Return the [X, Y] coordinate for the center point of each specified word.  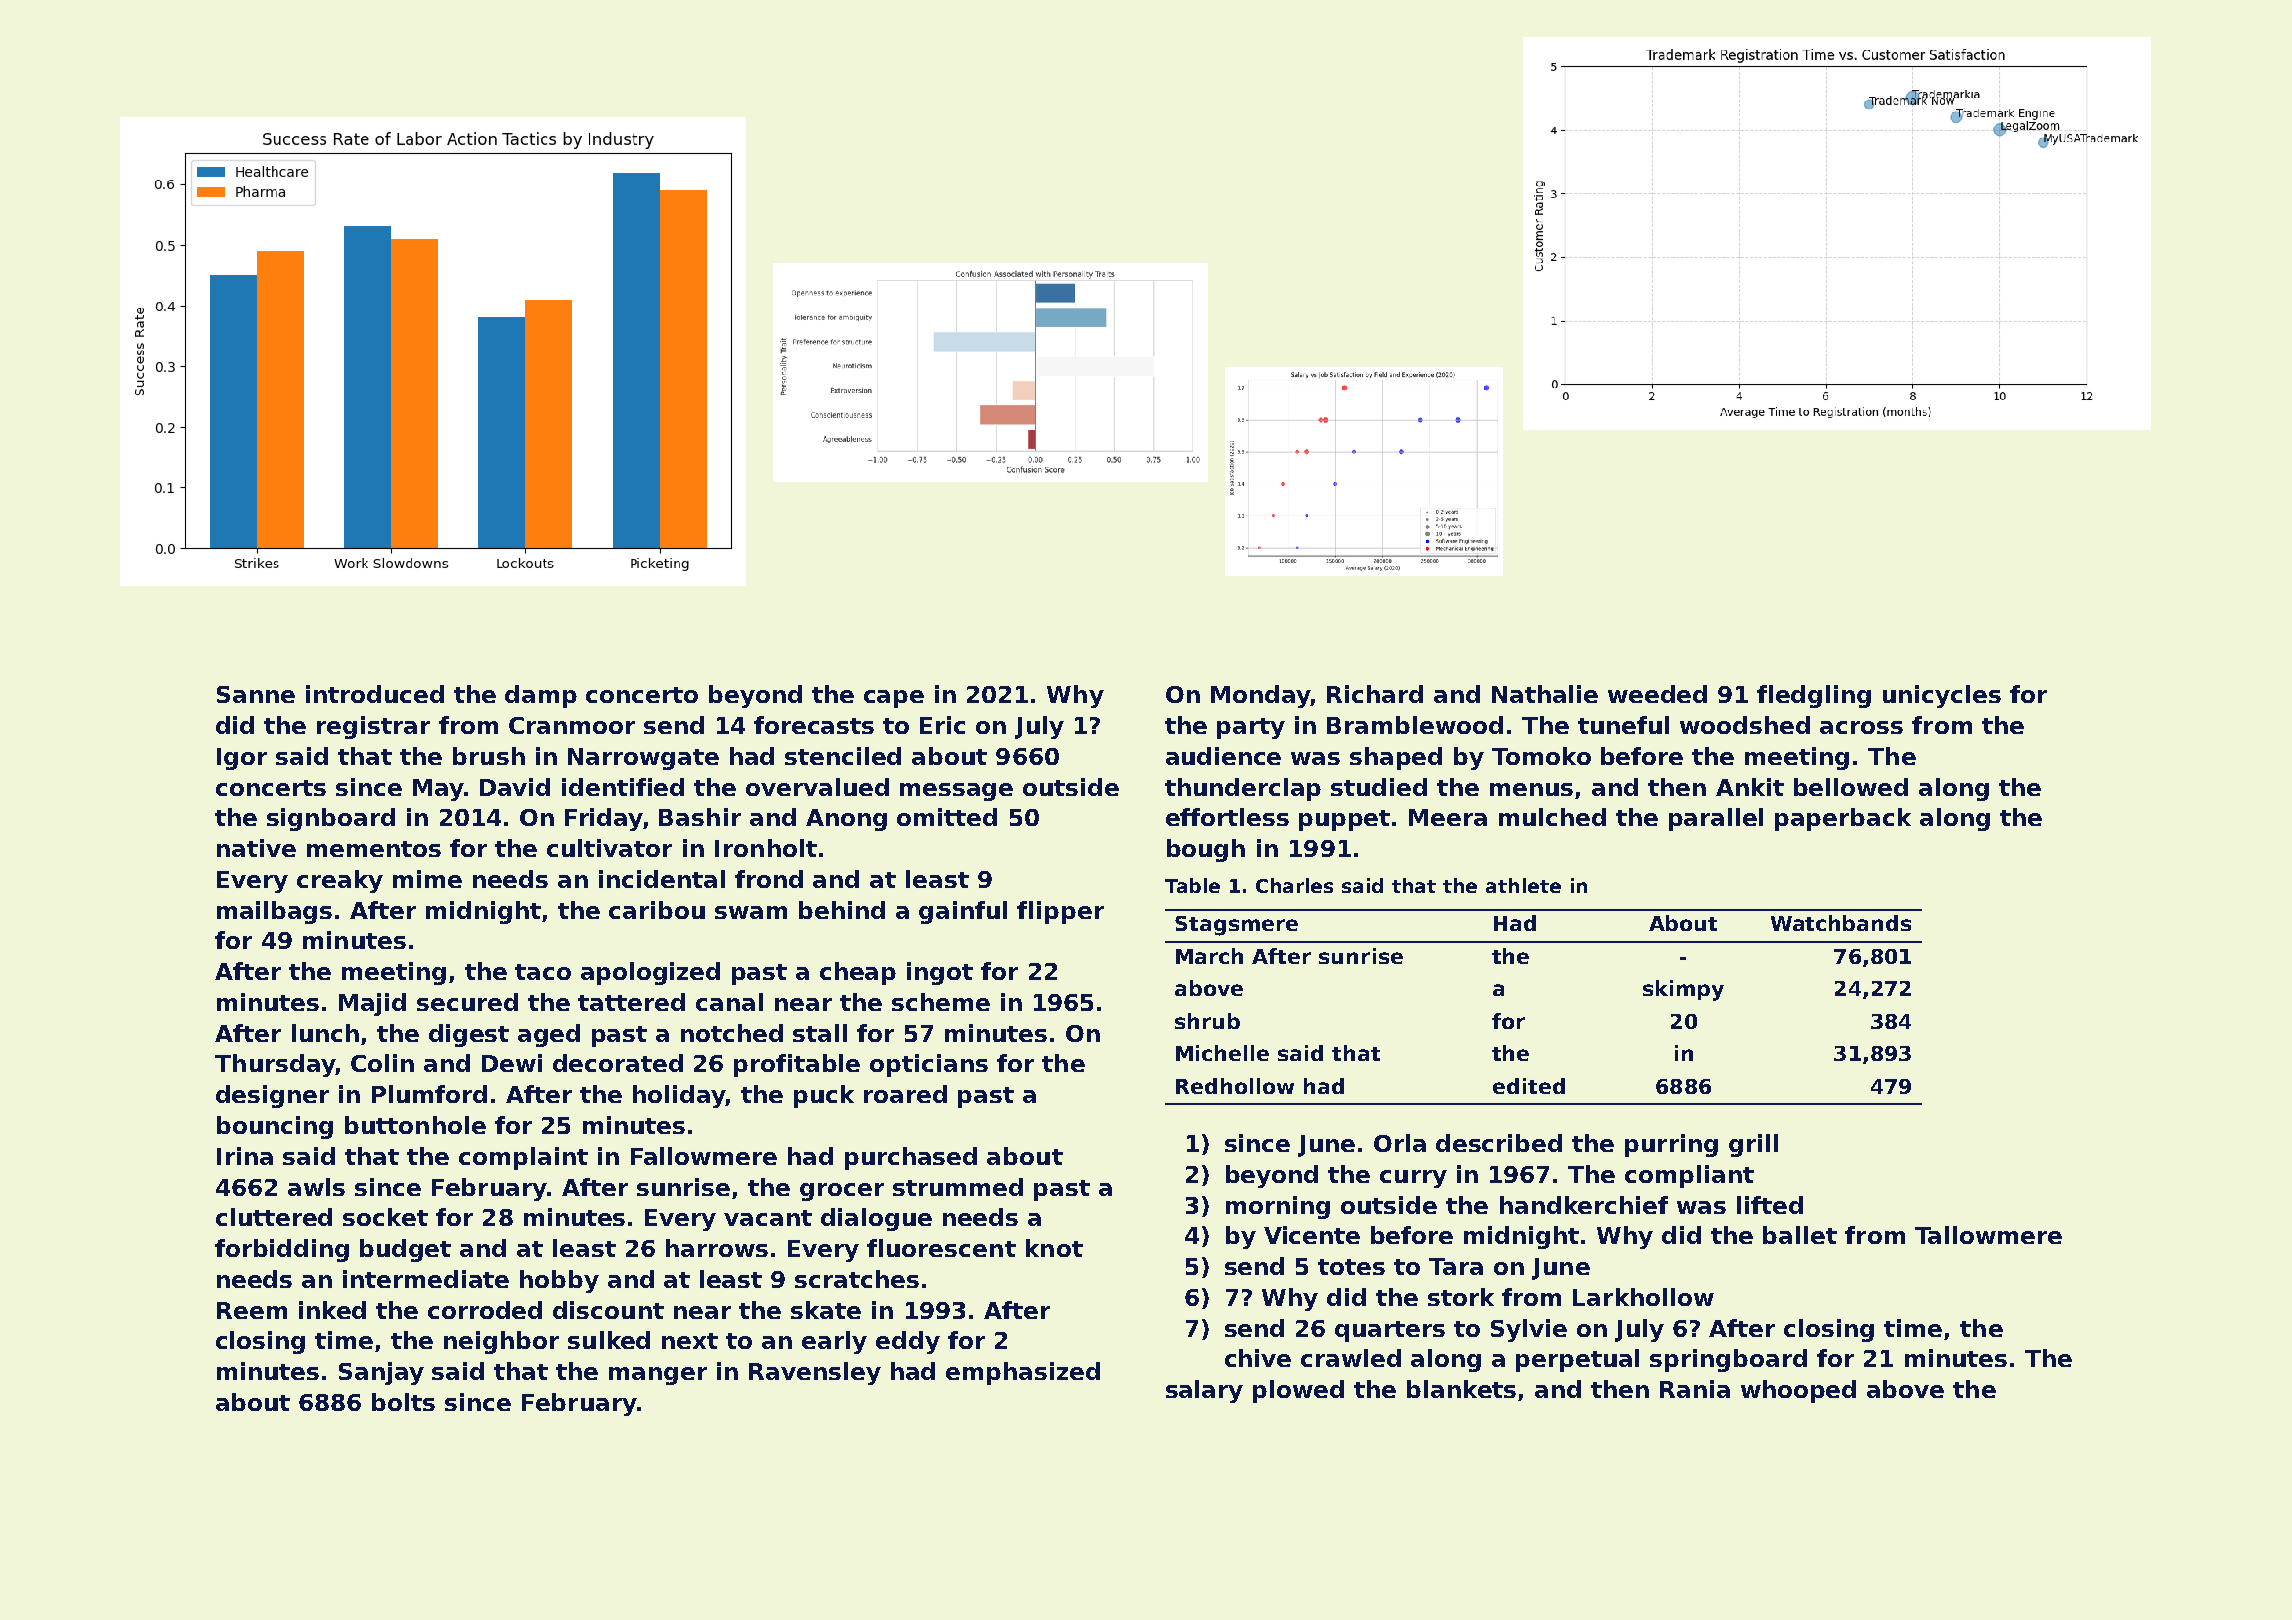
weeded [1657, 694]
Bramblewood [1415, 725]
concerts [271, 788]
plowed [1298, 1391]
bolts [403, 1402]
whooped [1798, 1391]
